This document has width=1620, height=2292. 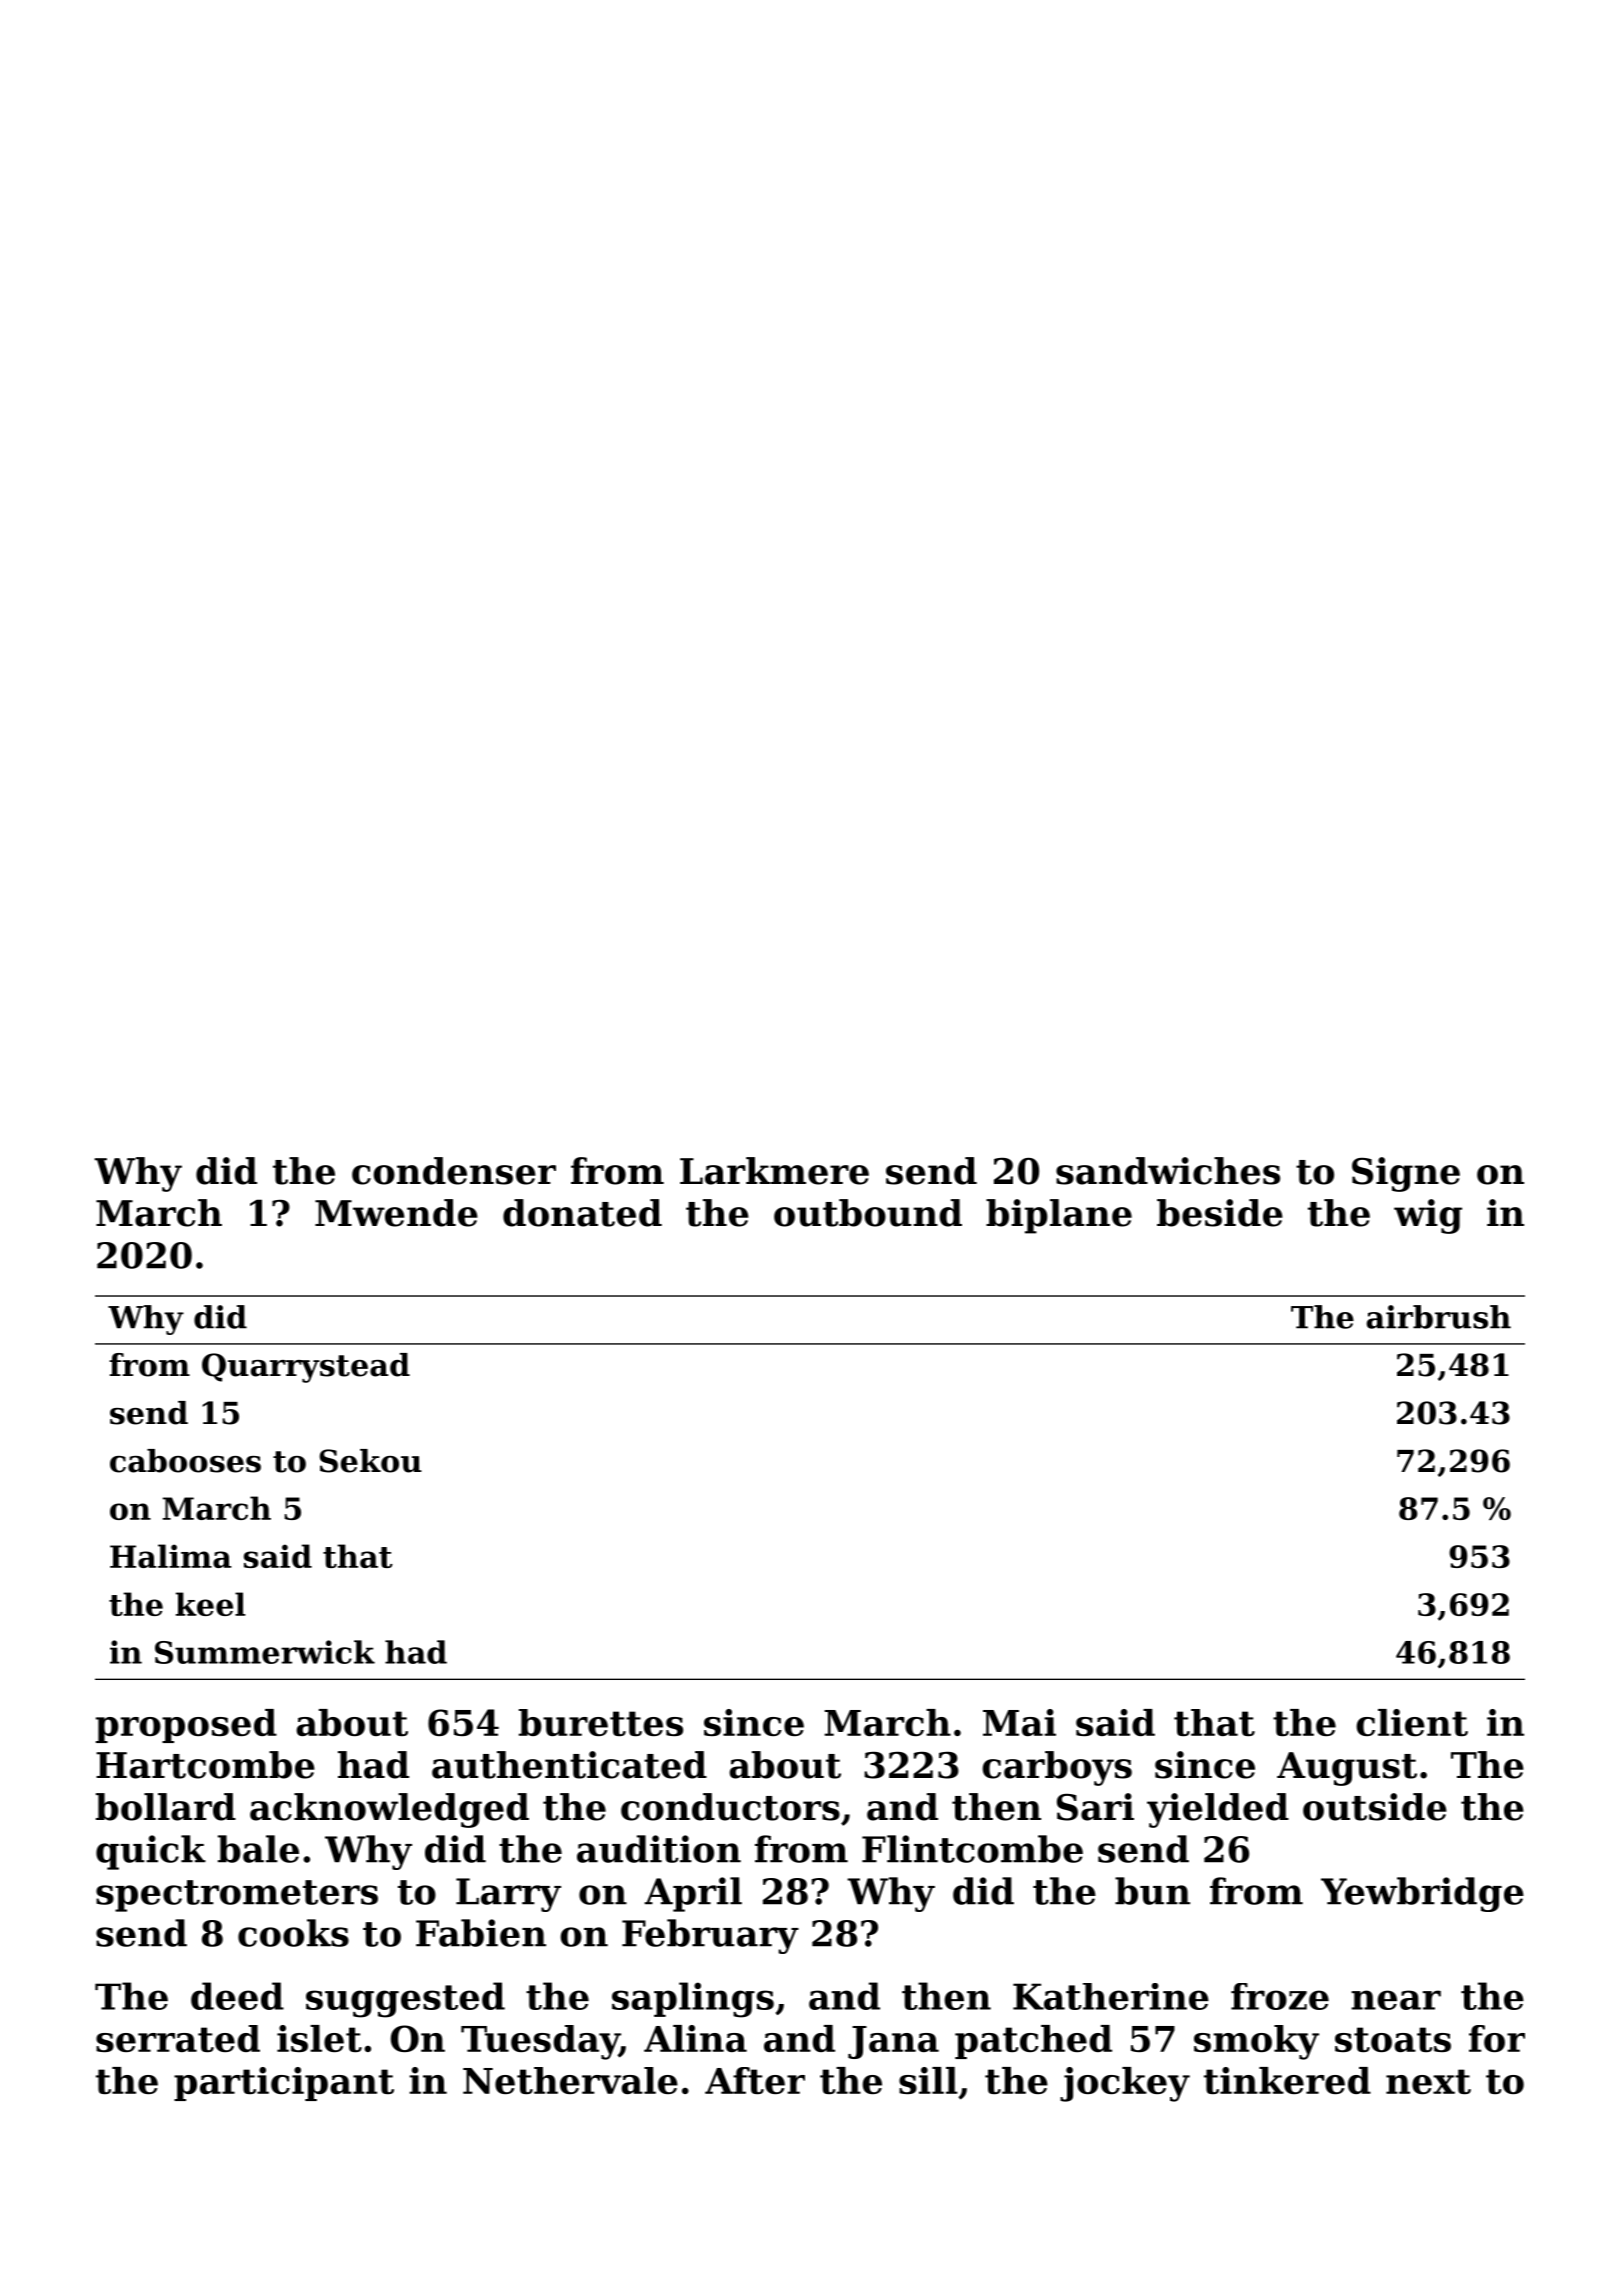 I want to click on beside, so click(x=1220, y=1213).
